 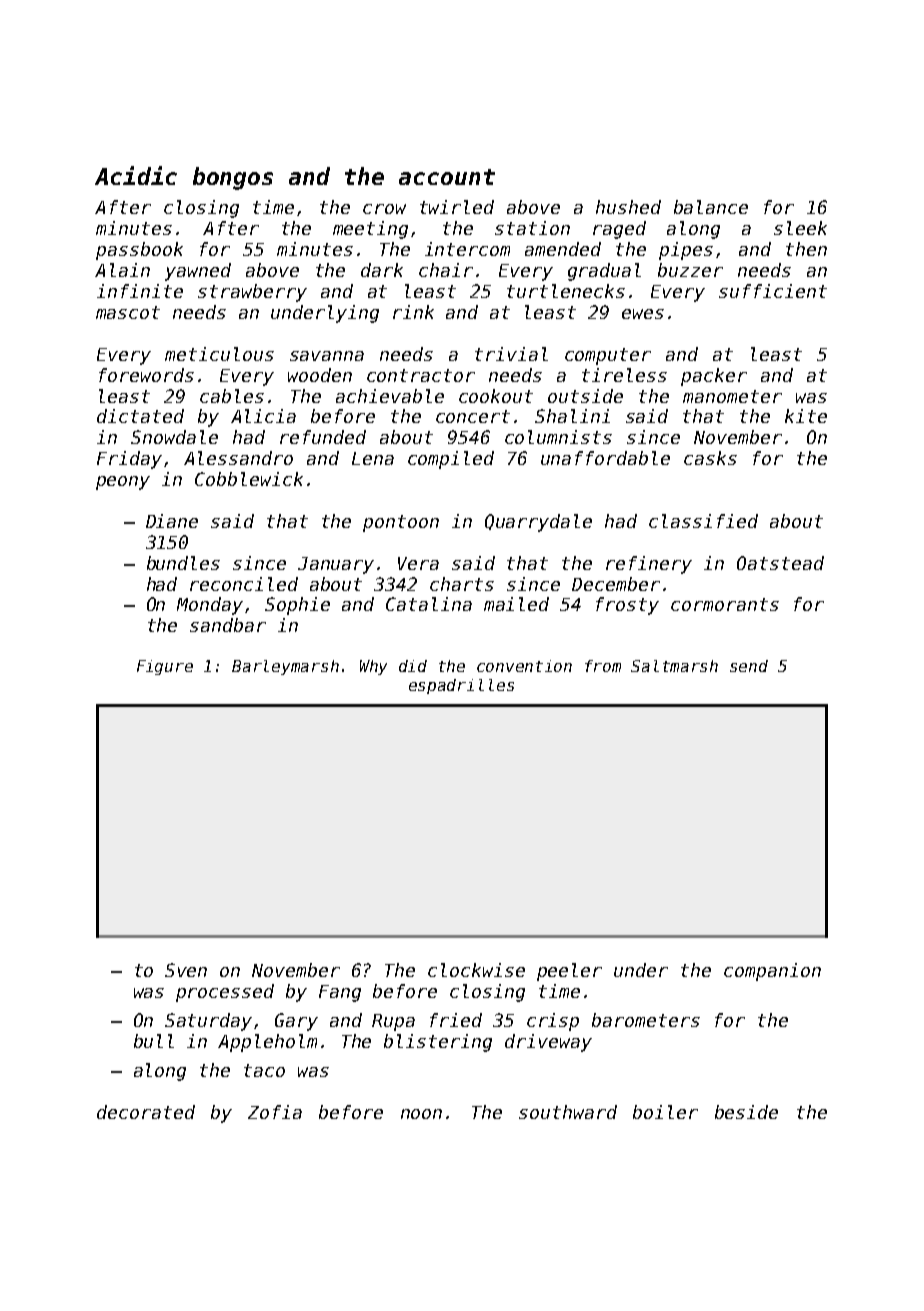 I want to click on taco, so click(x=264, y=1070).
